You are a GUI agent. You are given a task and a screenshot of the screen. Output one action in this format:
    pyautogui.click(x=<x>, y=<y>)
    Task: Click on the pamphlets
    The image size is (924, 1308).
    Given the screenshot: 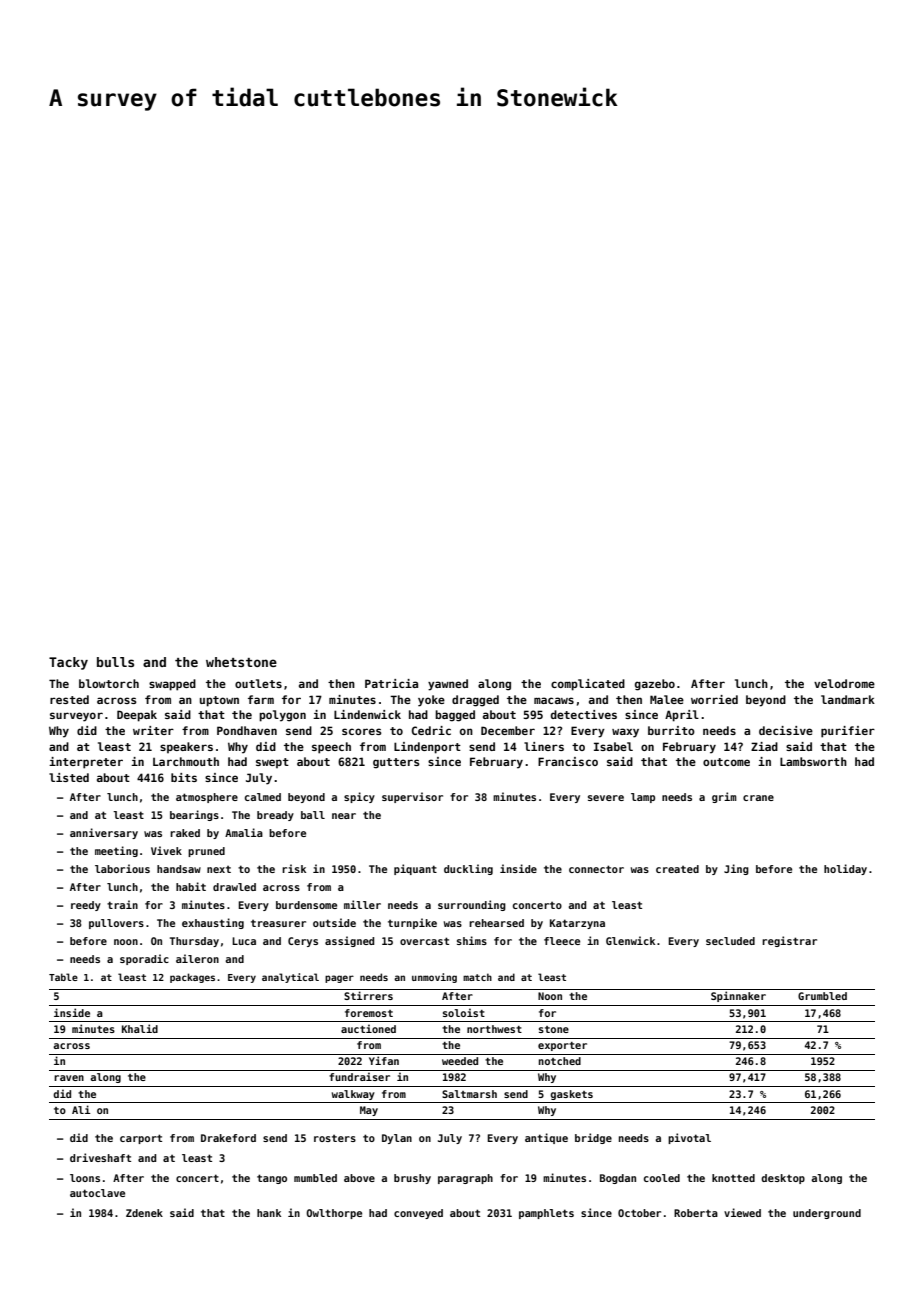 What is the action you would take?
    pyautogui.click(x=546, y=1214)
